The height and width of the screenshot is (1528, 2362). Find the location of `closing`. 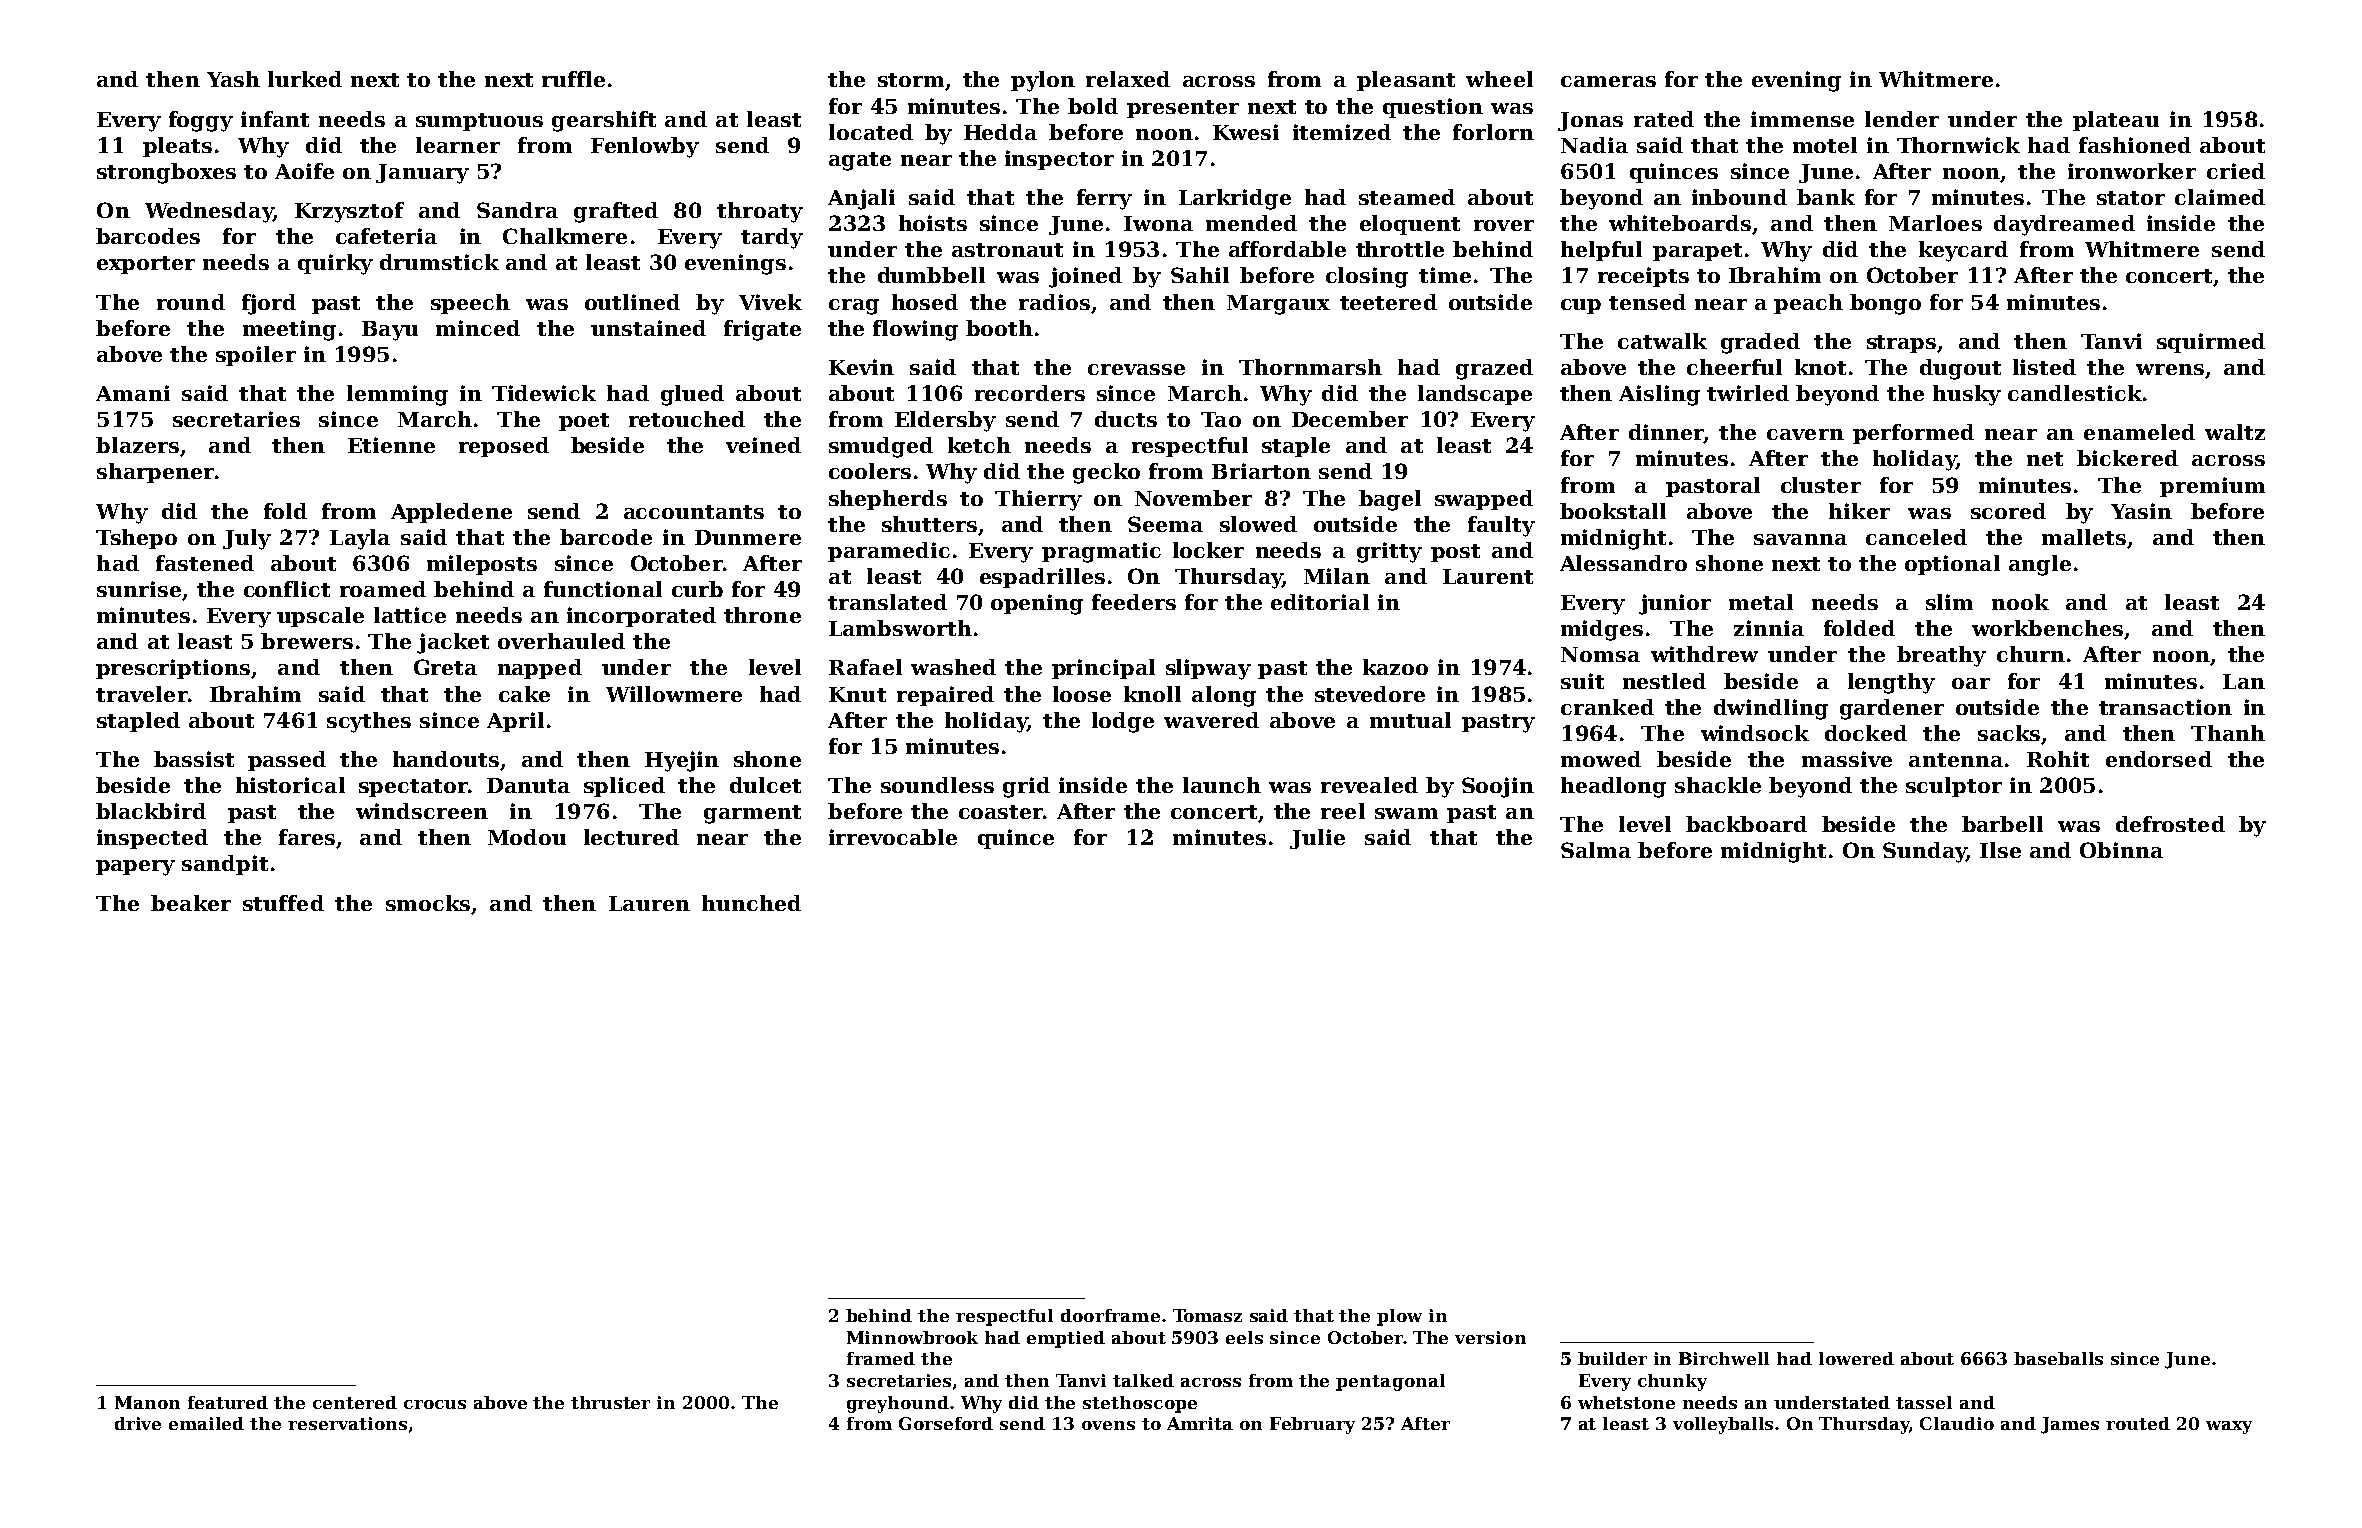

closing is located at coordinates (1367, 277).
